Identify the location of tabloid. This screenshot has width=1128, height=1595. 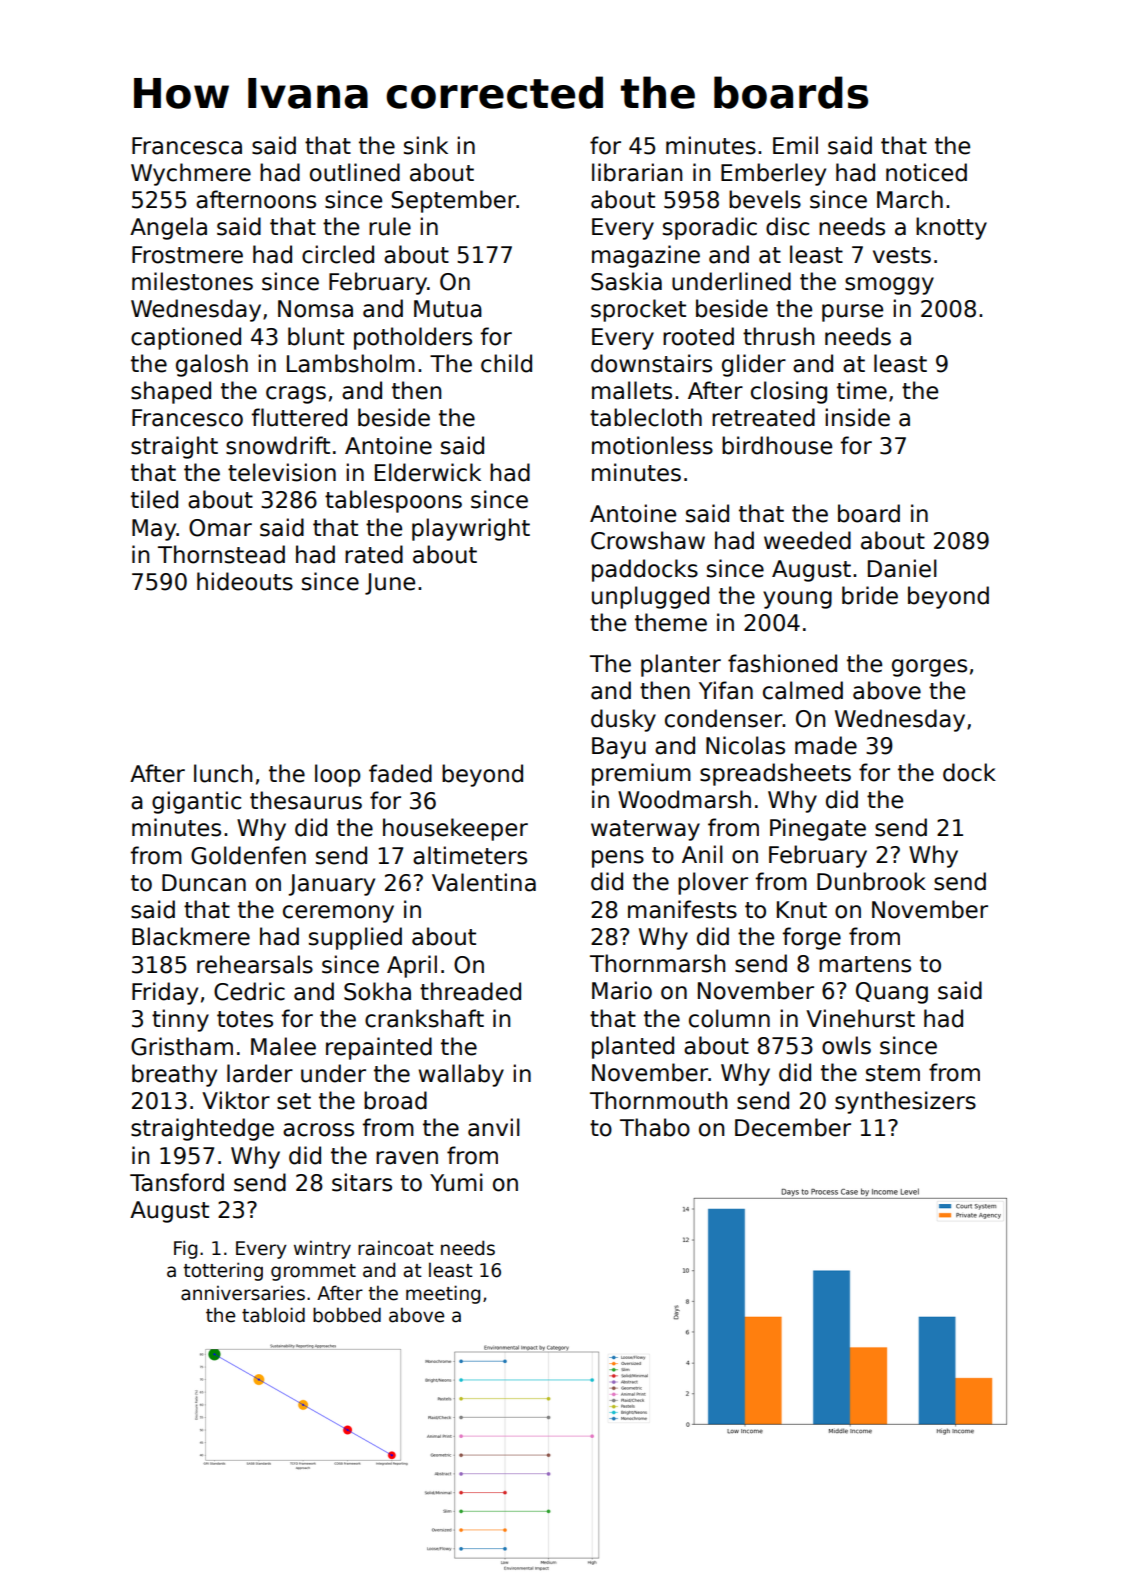
(273, 1315).
